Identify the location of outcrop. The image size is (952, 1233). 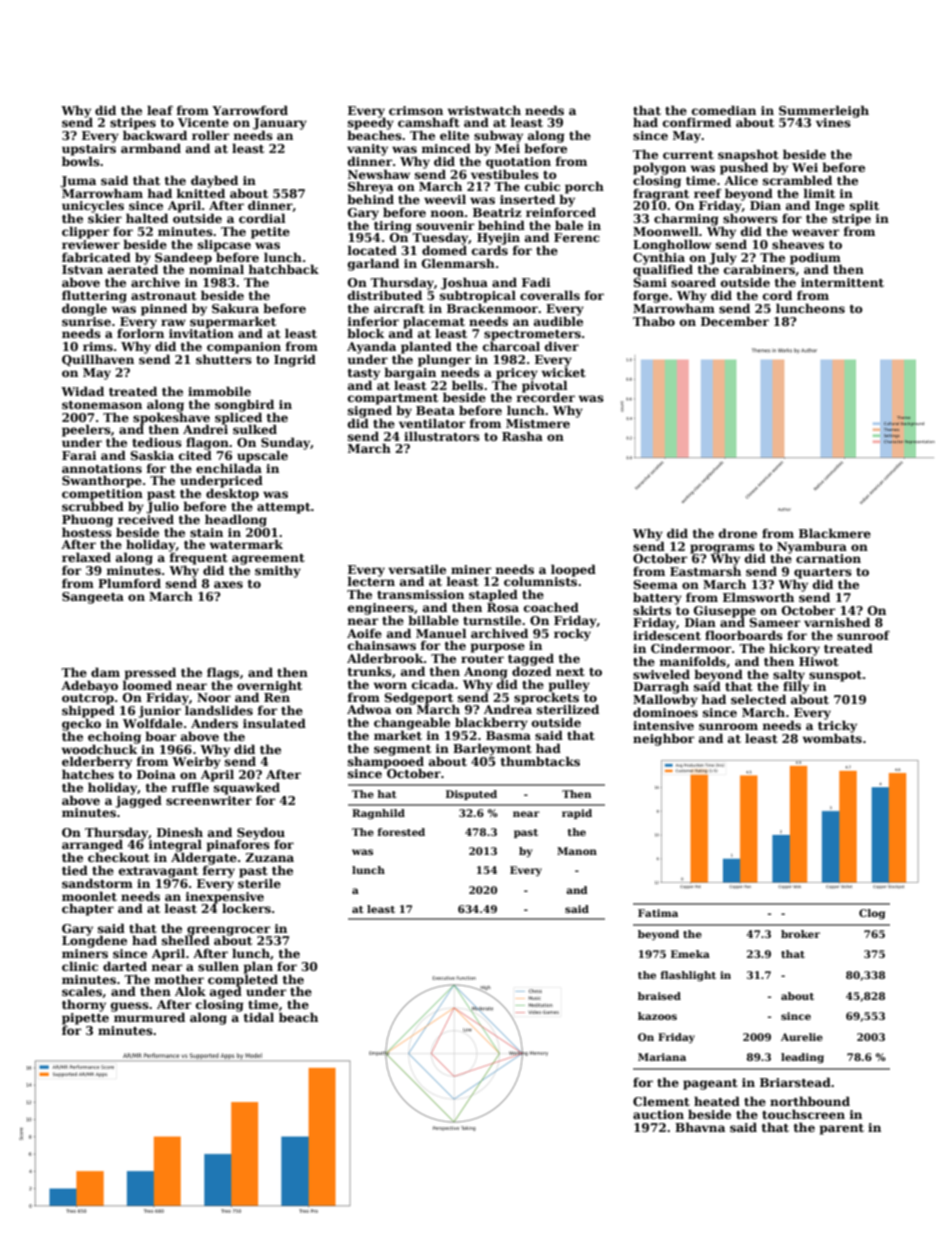
(88, 699).
